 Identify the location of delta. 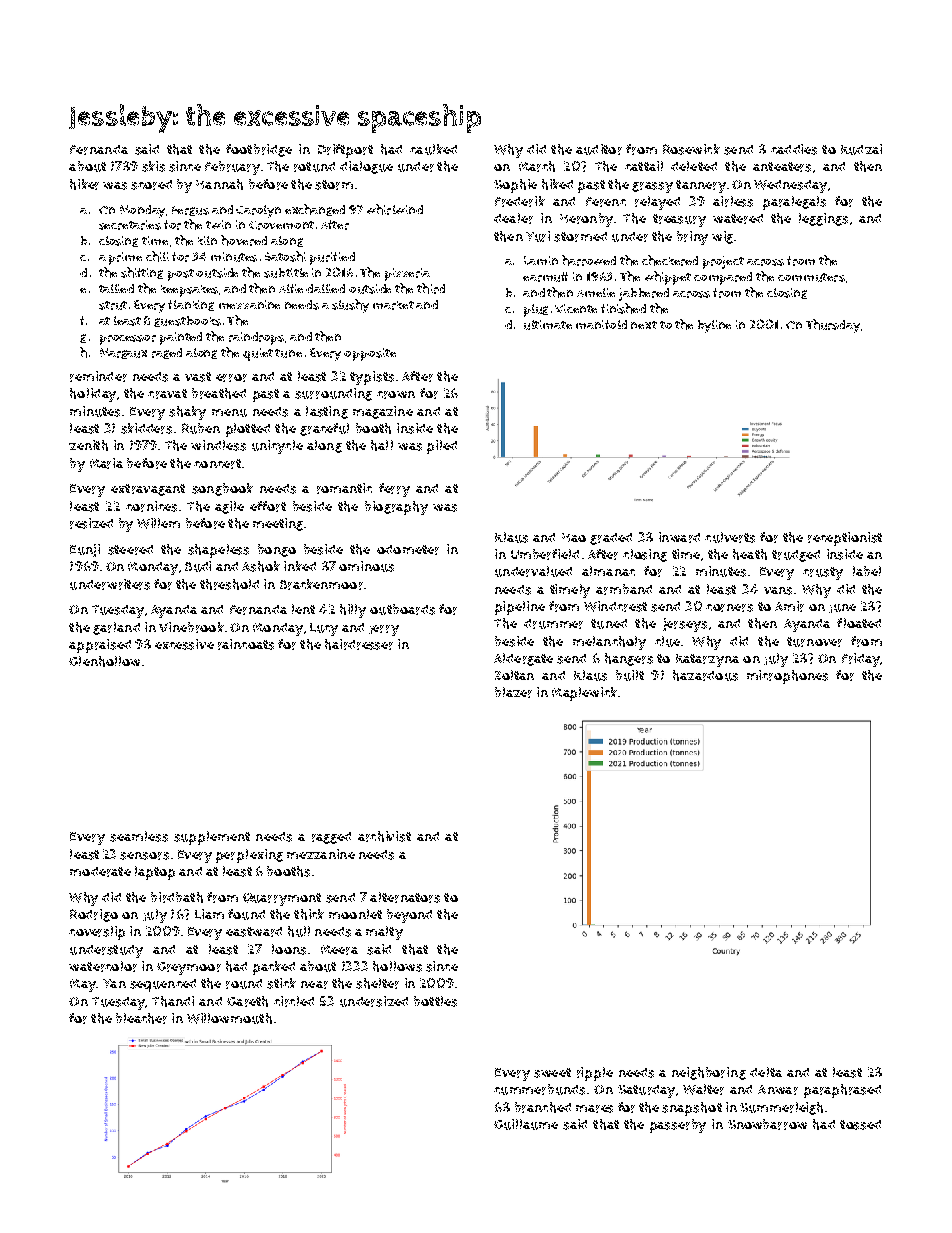
(766, 1072).
